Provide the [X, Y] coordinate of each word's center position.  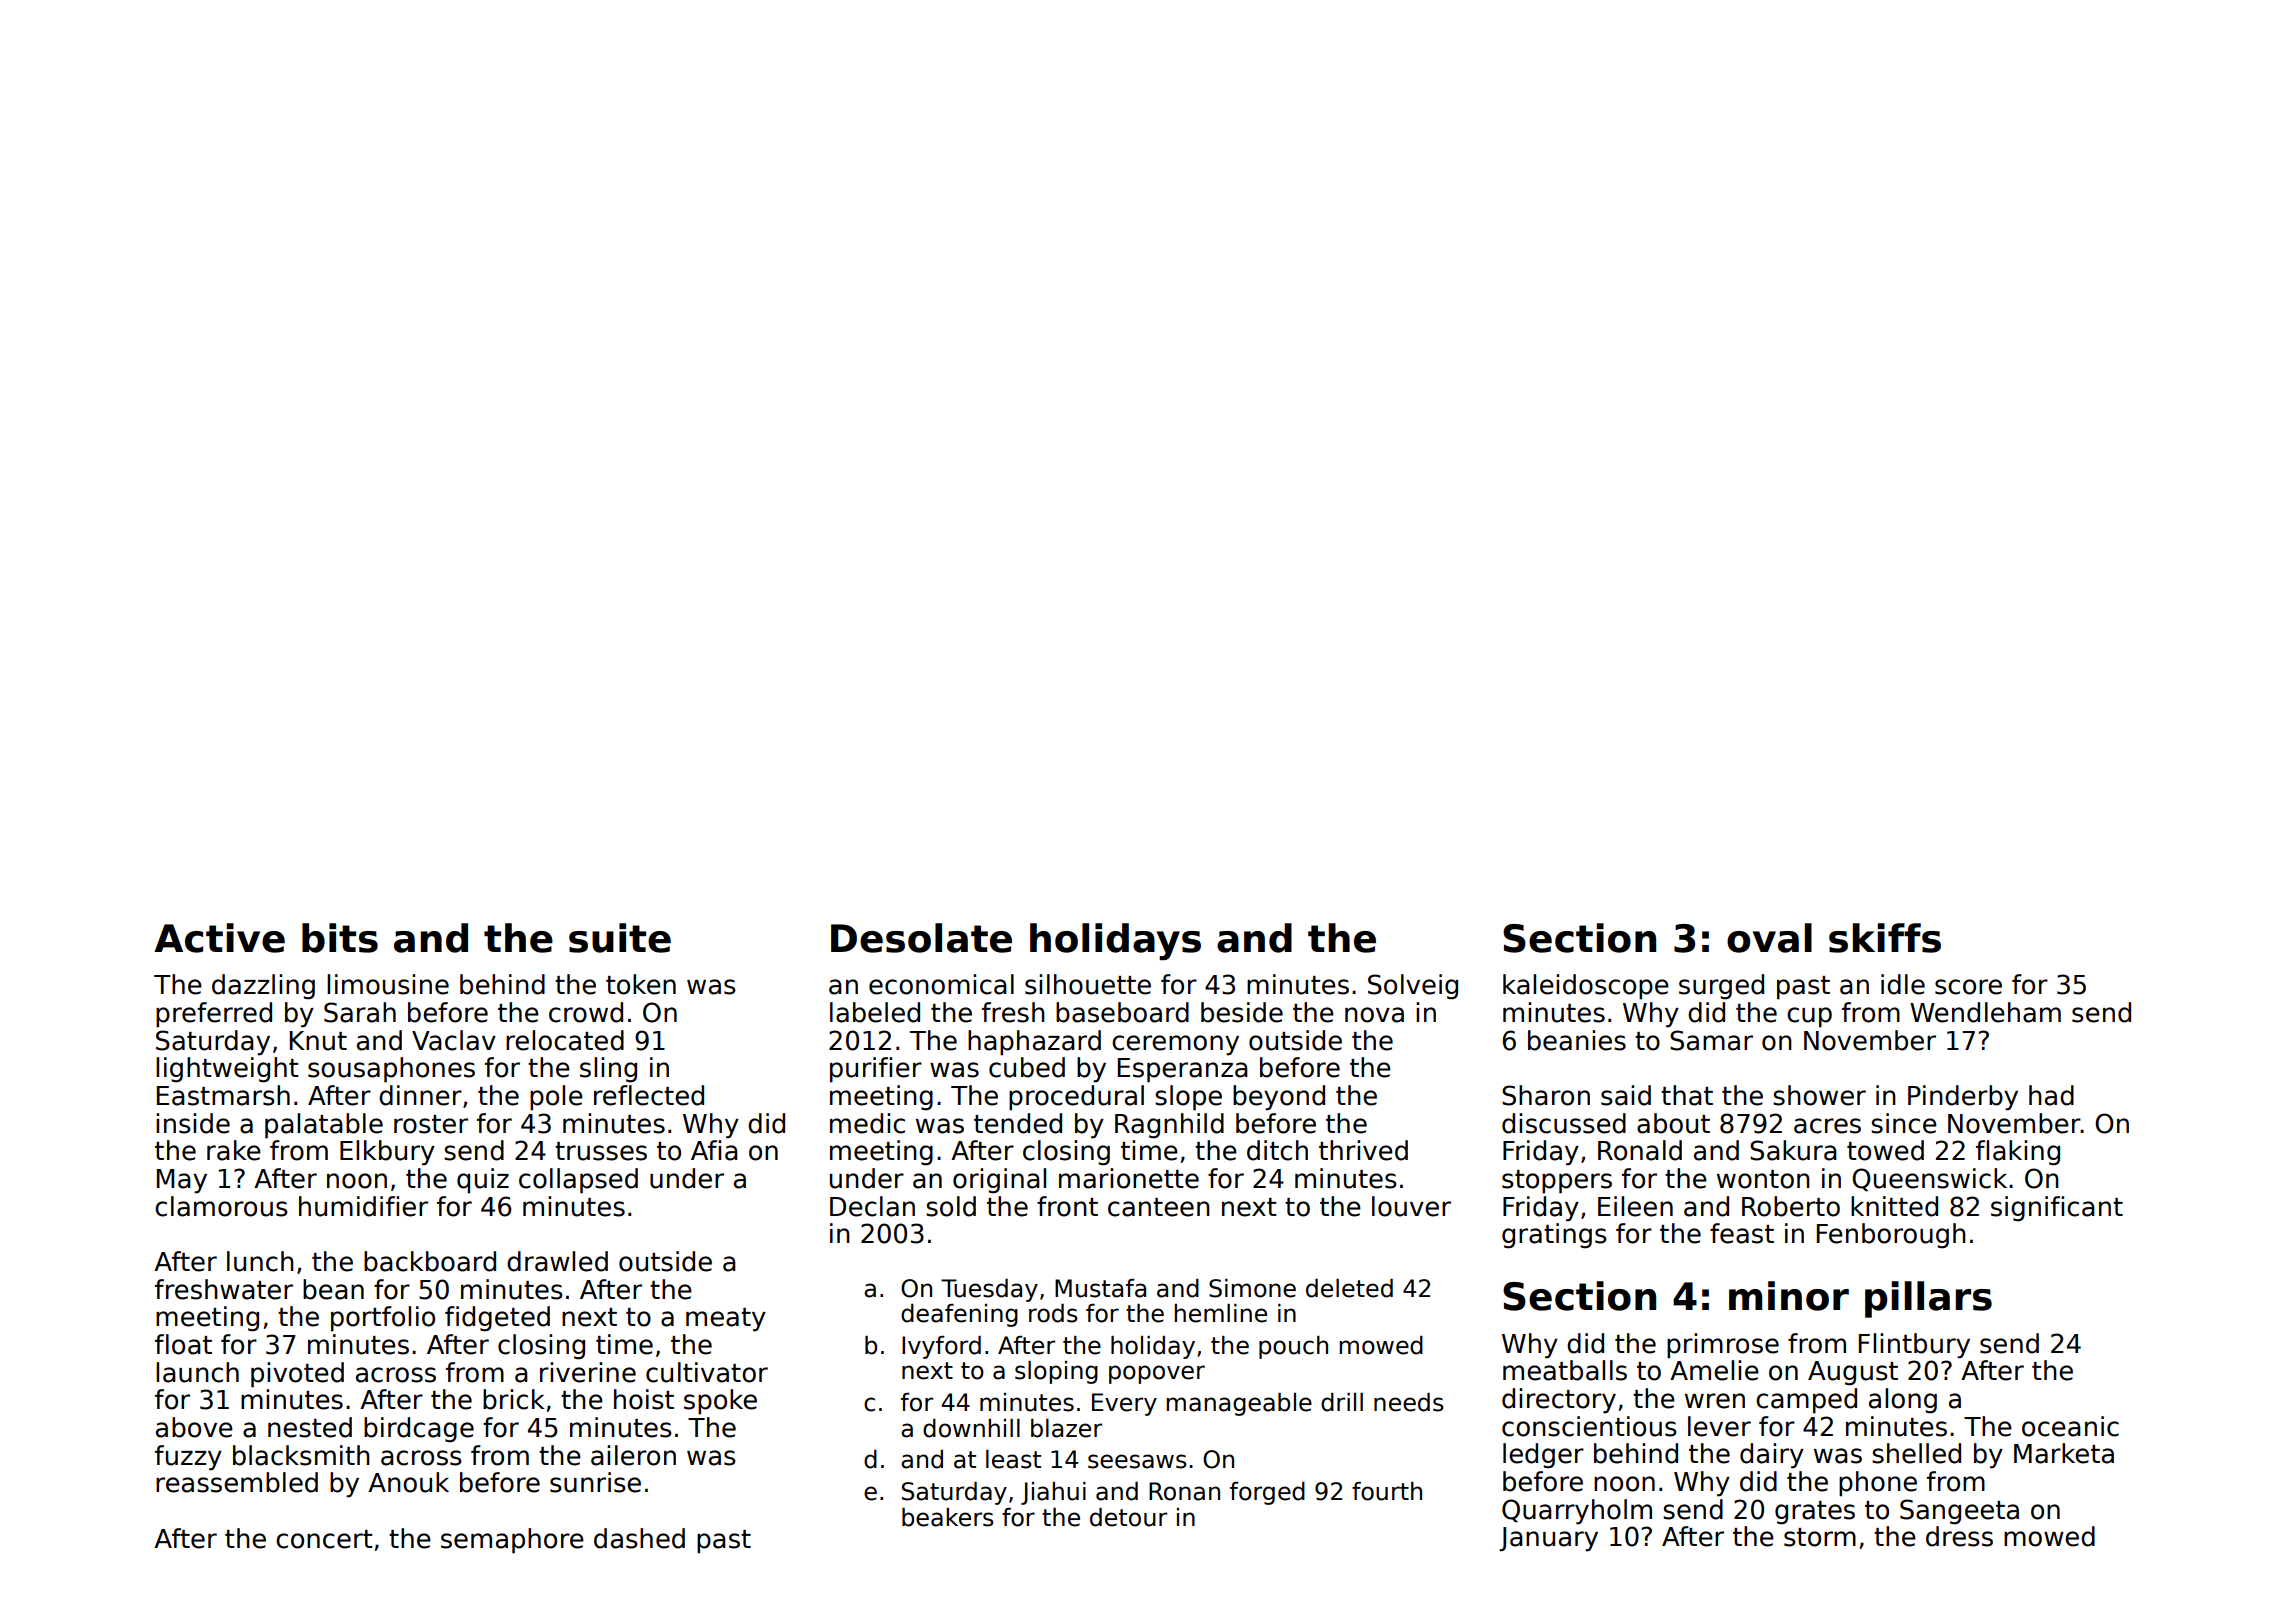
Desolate [921, 938]
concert [324, 1539]
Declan [872, 1206]
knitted [1894, 1206]
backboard [430, 1261]
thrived [1363, 1150]
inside [193, 1123]
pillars [1928, 1299]
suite [620, 938]
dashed [639, 1538]
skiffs [1885, 938]
